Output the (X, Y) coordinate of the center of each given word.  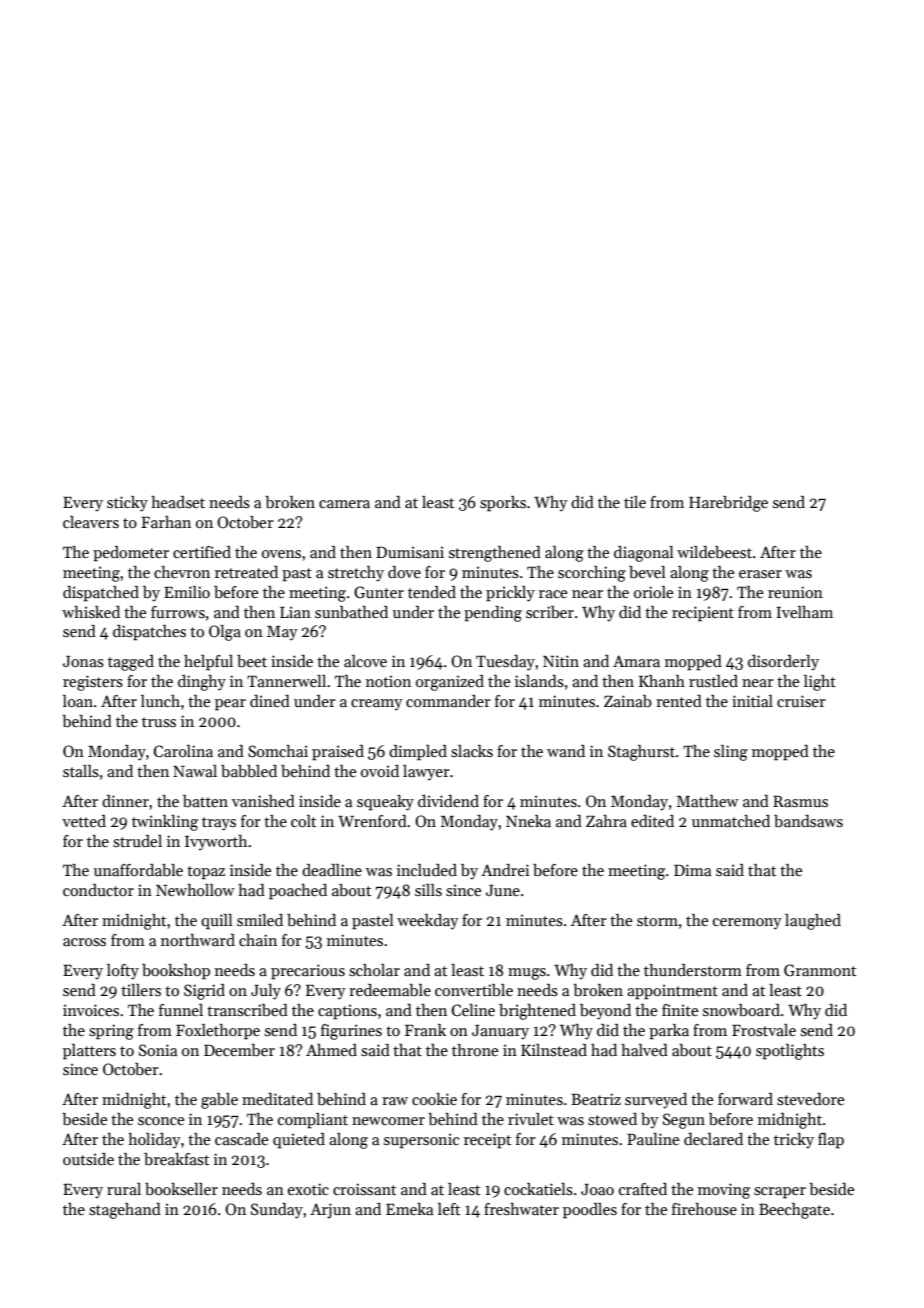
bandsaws (808, 821)
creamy (377, 705)
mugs (527, 974)
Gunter (379, 592)
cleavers (91, 522)
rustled (713, 681)
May (282, 633)
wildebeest (714, 552)
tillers (141, 990)
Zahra (606, 821)
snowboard (741, 1010)
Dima (692, 870)
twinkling (165, 823)
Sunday (277, 1211)
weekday (428, 922)
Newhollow (195, 890)
